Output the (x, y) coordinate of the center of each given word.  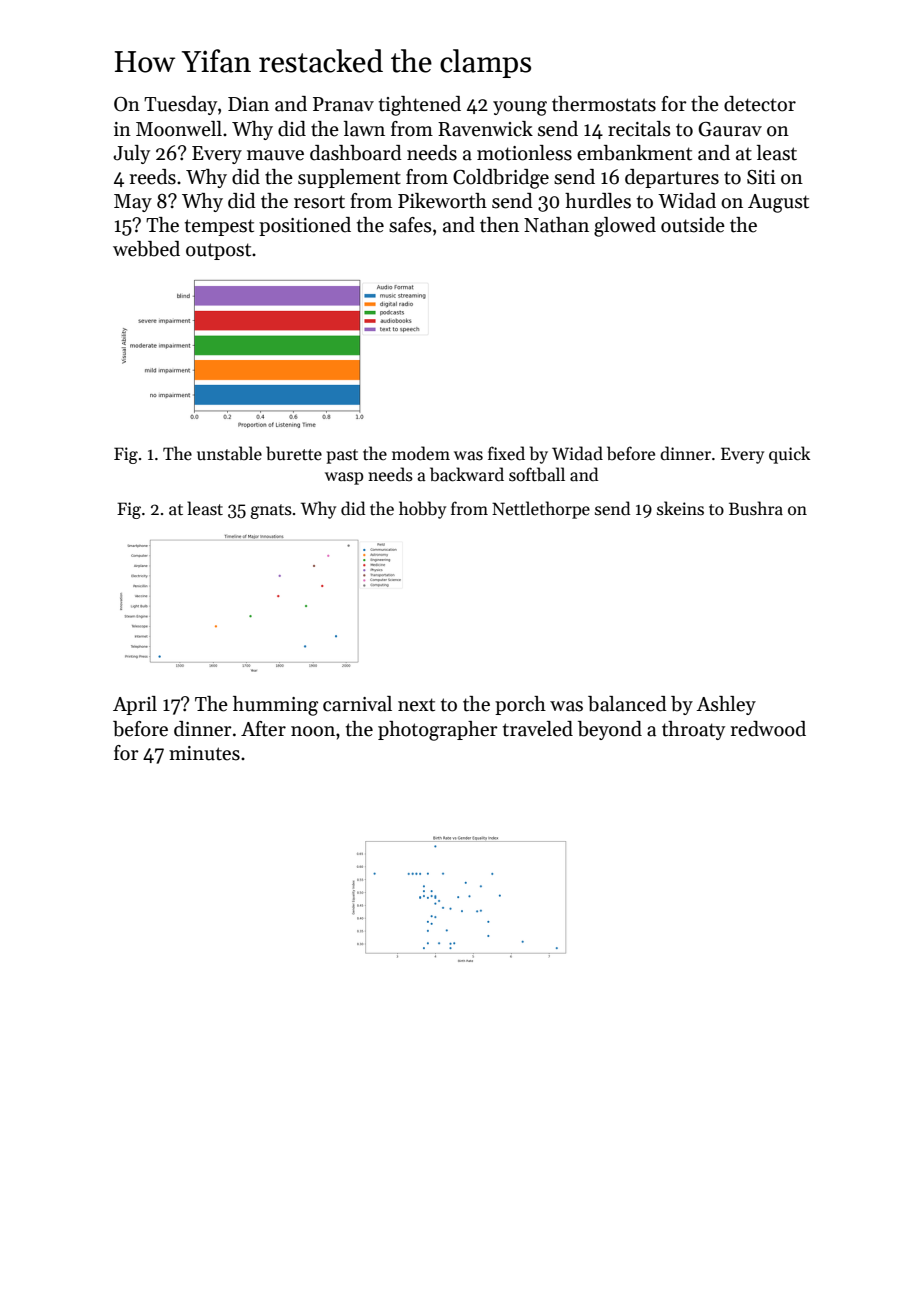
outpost (218, 251)
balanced (627, 704)
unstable (229, 453)
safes (410, 225)
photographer (438, 731)
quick (789, 455)
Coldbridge (501, 179)
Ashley (726, 705)
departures (672, 178)
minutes (204, 753)
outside (693, 225)
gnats (271, 511)
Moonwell (179, 129)
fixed (506, 453)
